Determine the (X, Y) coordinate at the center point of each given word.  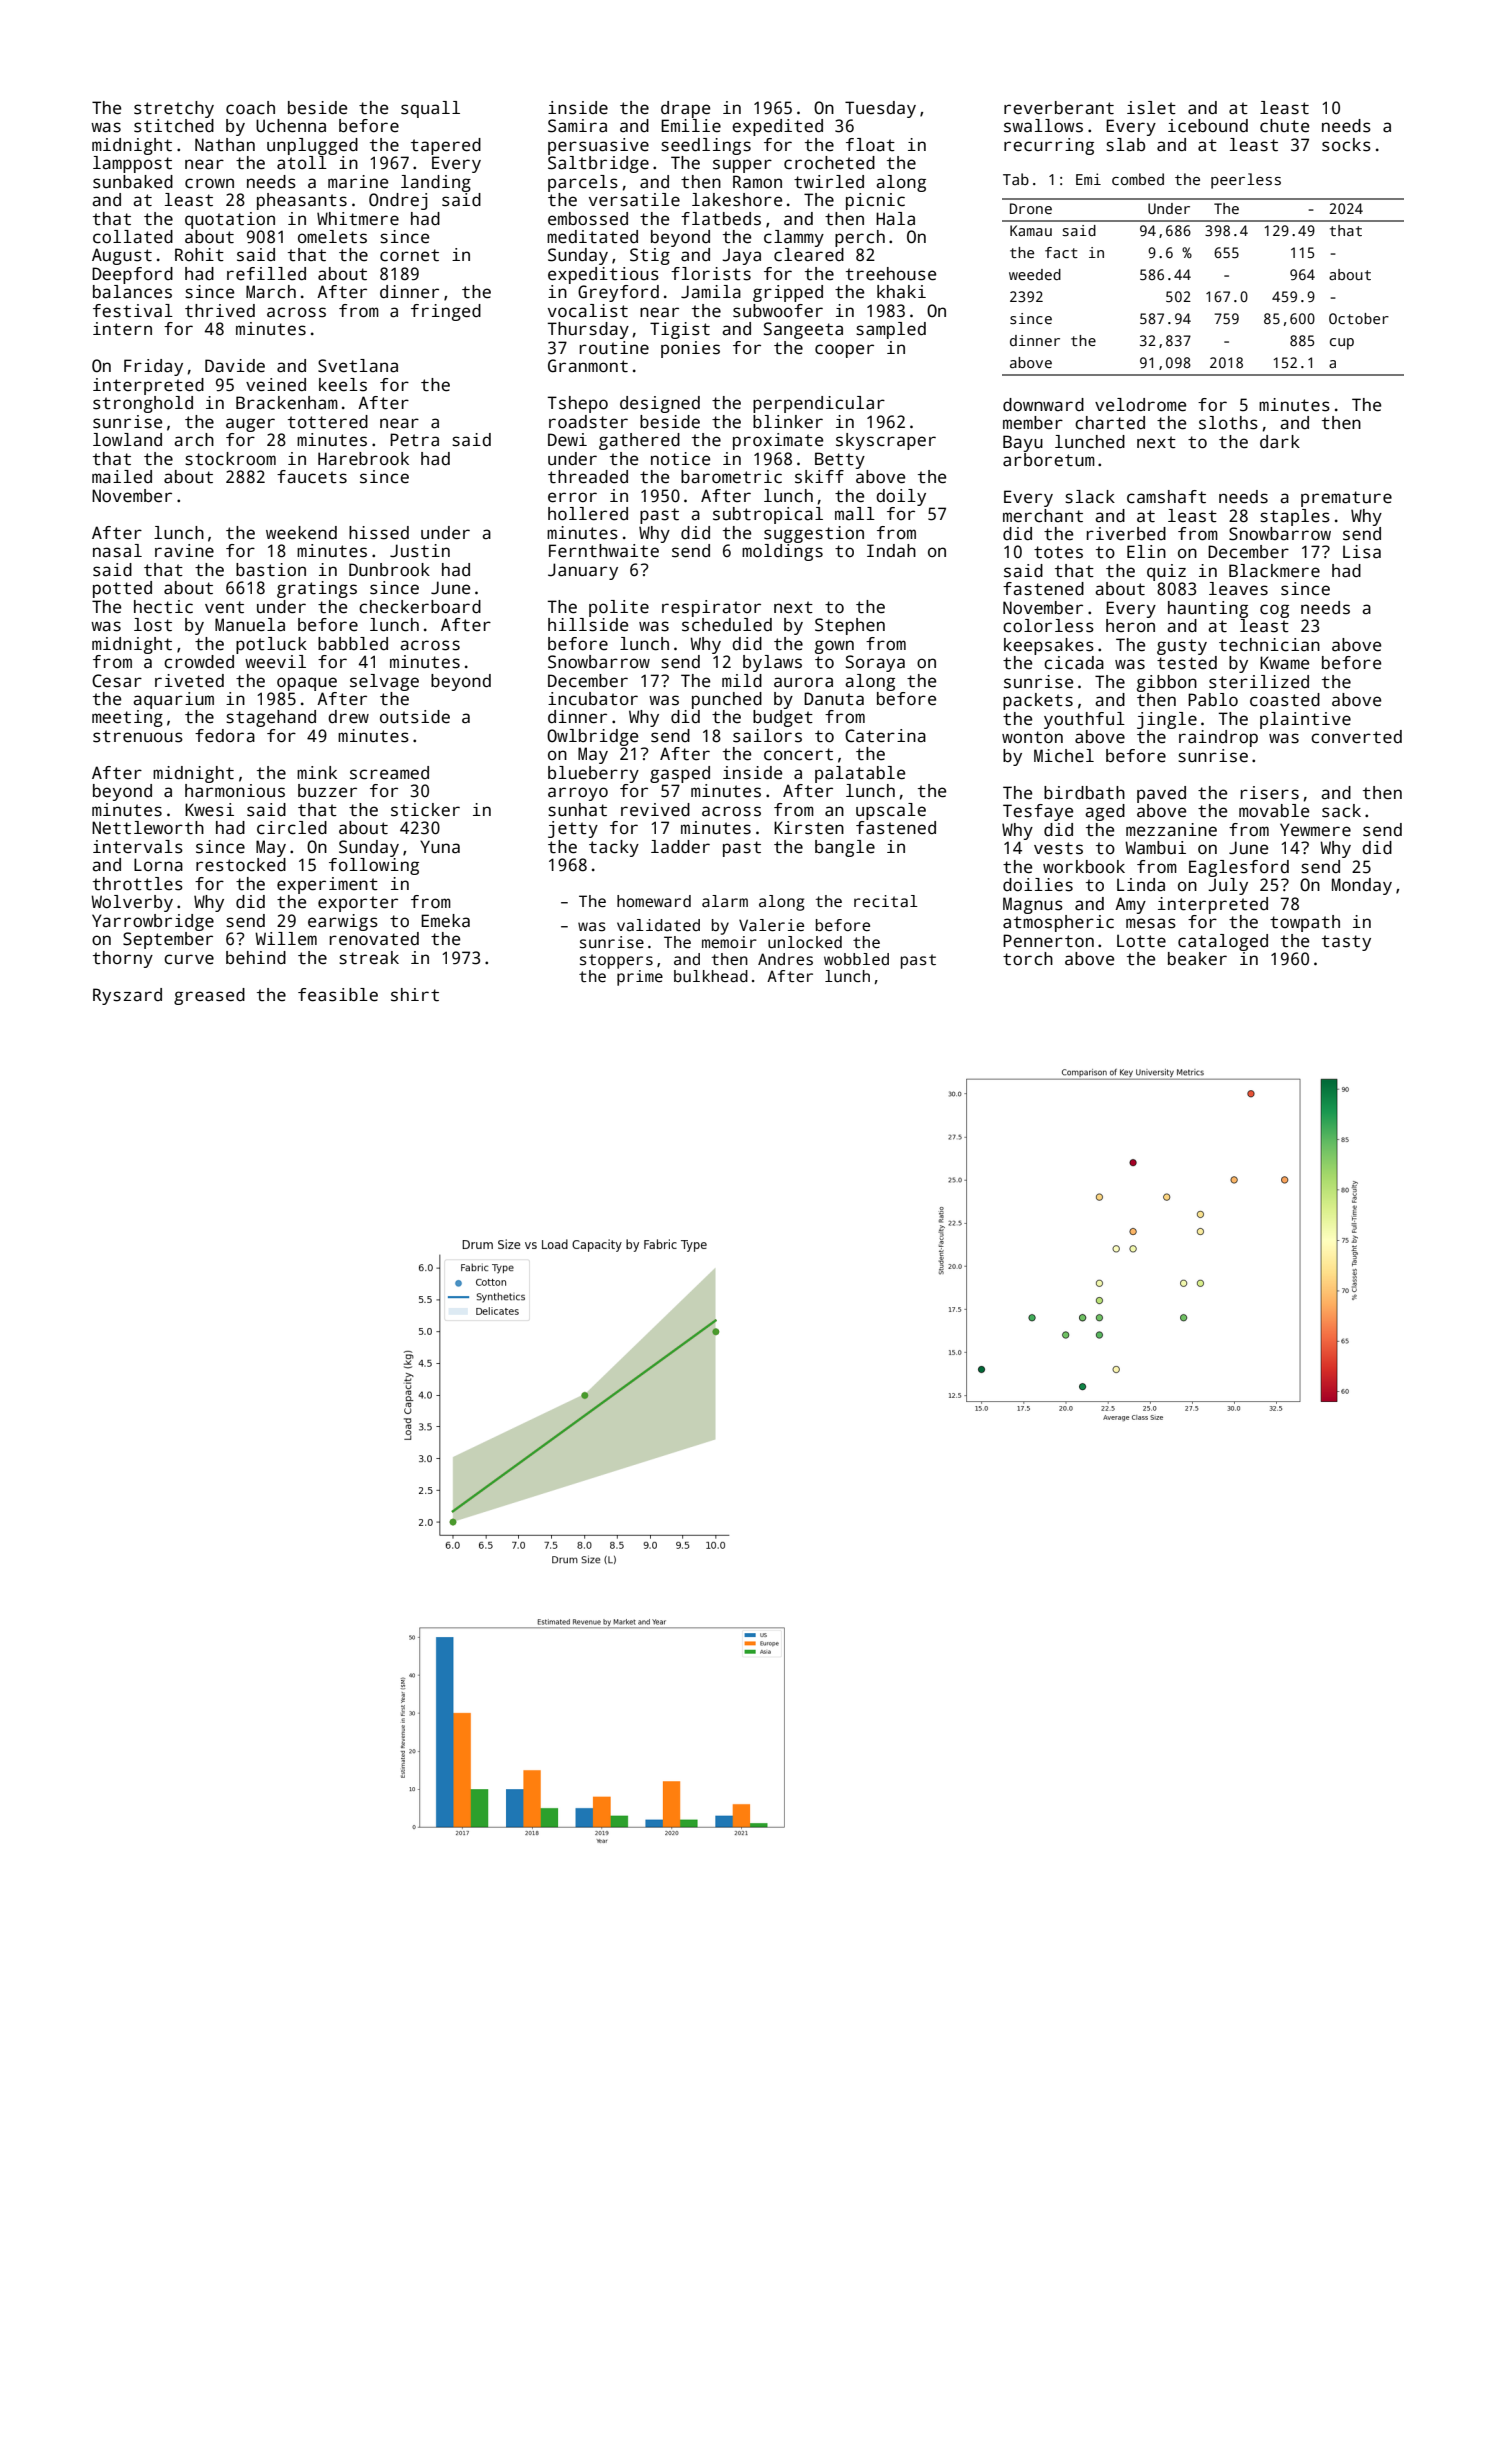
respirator (711, 608)
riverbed (1126, 534)
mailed (122, 477)
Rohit (199, 255)
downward (1043, 405)
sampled (891, 330)
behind (256, 958)
